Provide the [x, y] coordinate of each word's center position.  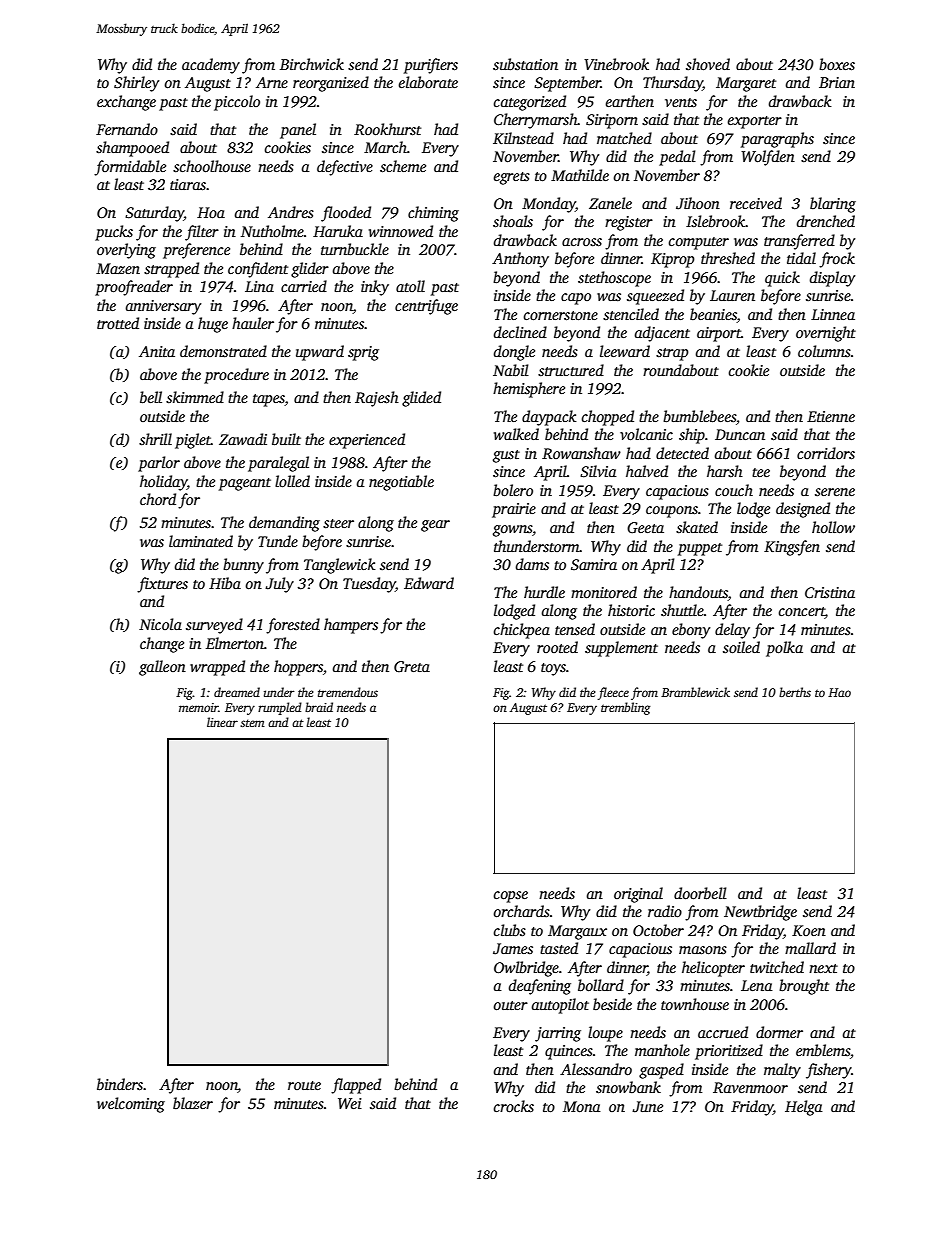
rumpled [280, 708]
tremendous [348, 692]
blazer [193, 1103]
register [629, 223]
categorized [529, 103]
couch [734, 490]
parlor [159, 464]
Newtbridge [760, 913]
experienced [367, 441]
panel [298, 131]
